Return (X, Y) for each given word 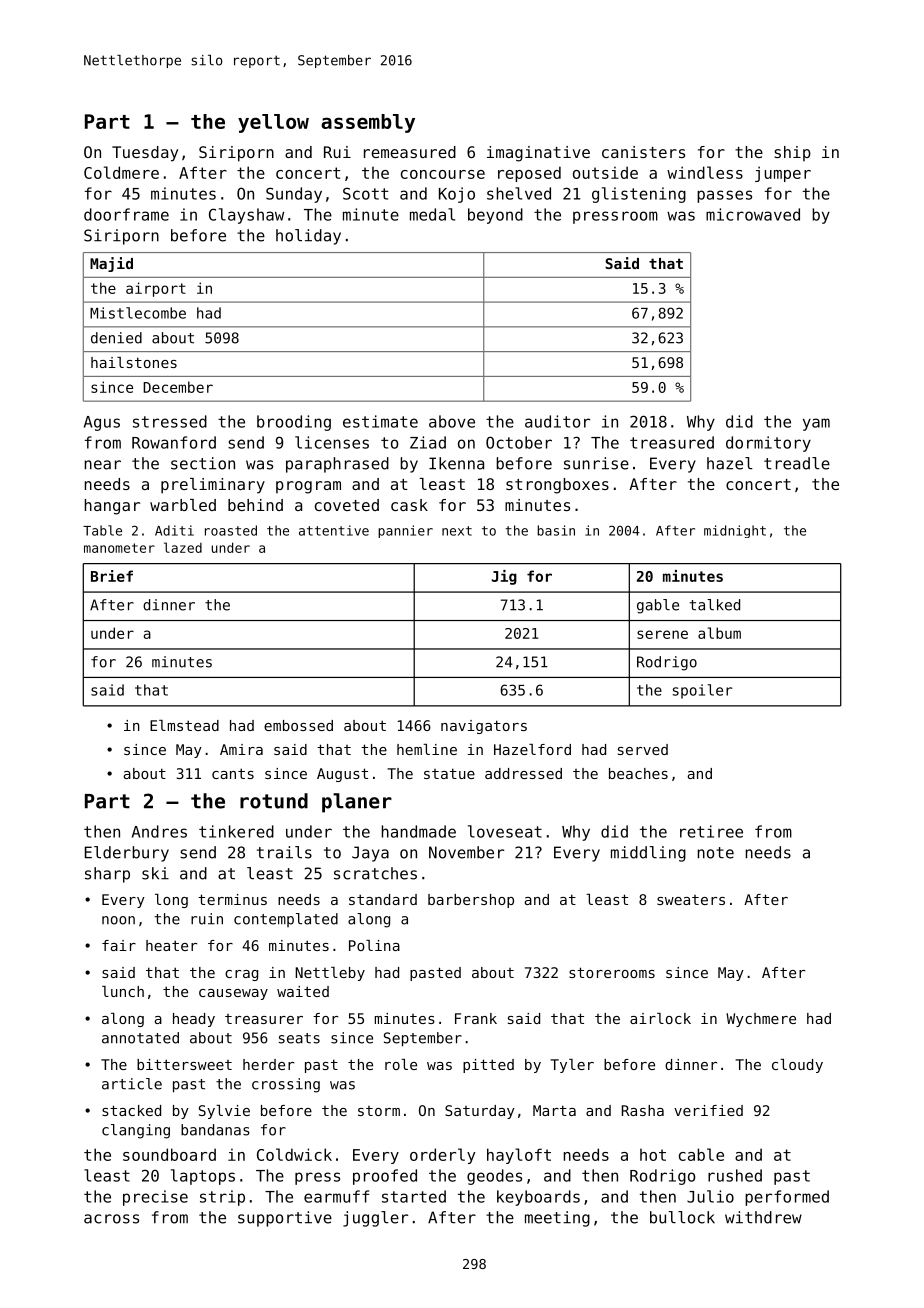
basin (556, 530)
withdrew (763, 1217)
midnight (735, 531)
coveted (347, 505)
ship (792, 153)
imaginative (538, 154)
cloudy (797, 1066)
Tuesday (145, 154)
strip (222, 1198)
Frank (476, 1018)
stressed (170, 421)
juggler (375, 1219)
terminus (232, 899)
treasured (672, 442)
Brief (112, 576)
